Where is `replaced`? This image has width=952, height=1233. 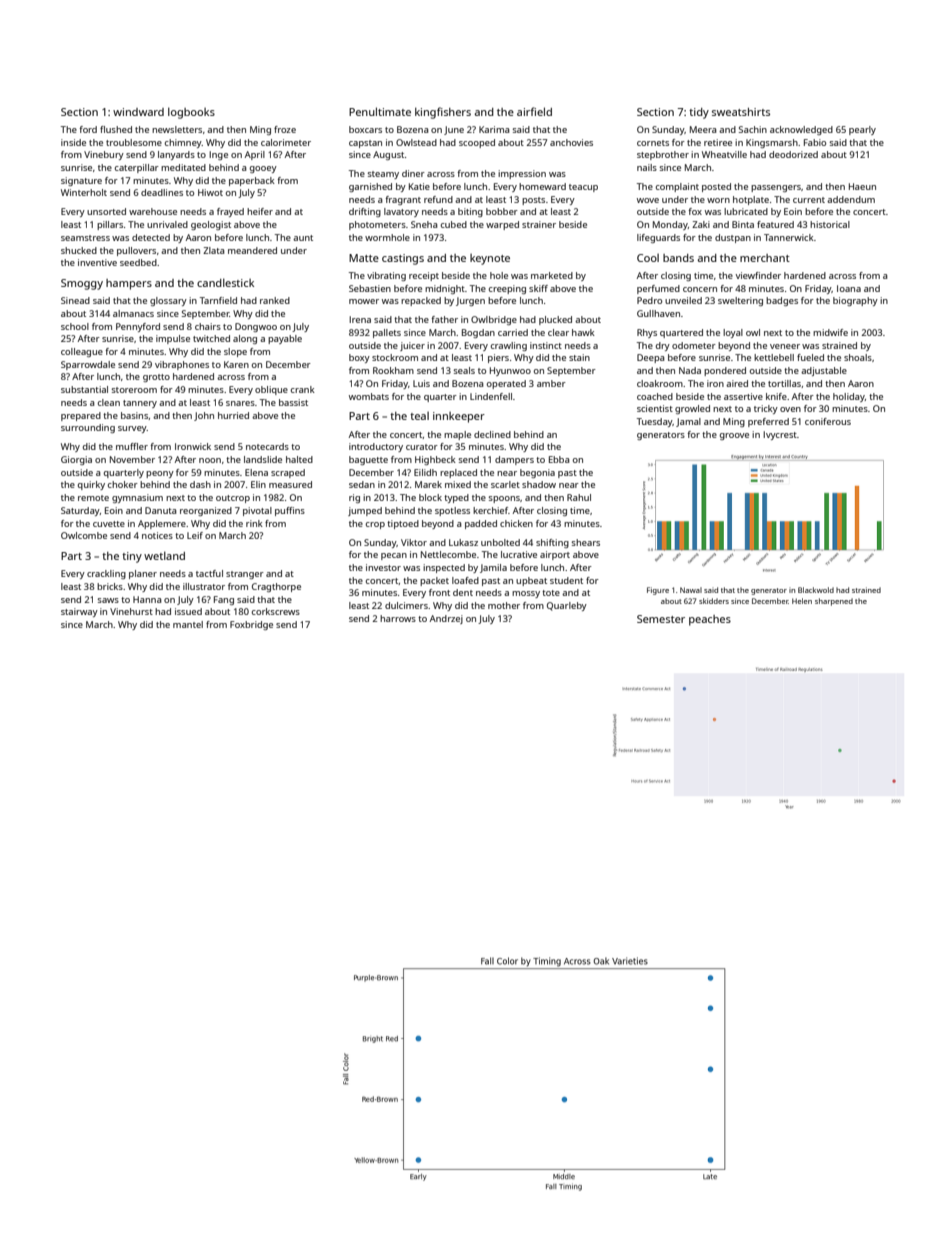
replaced is located at coordinates (458, 473).
